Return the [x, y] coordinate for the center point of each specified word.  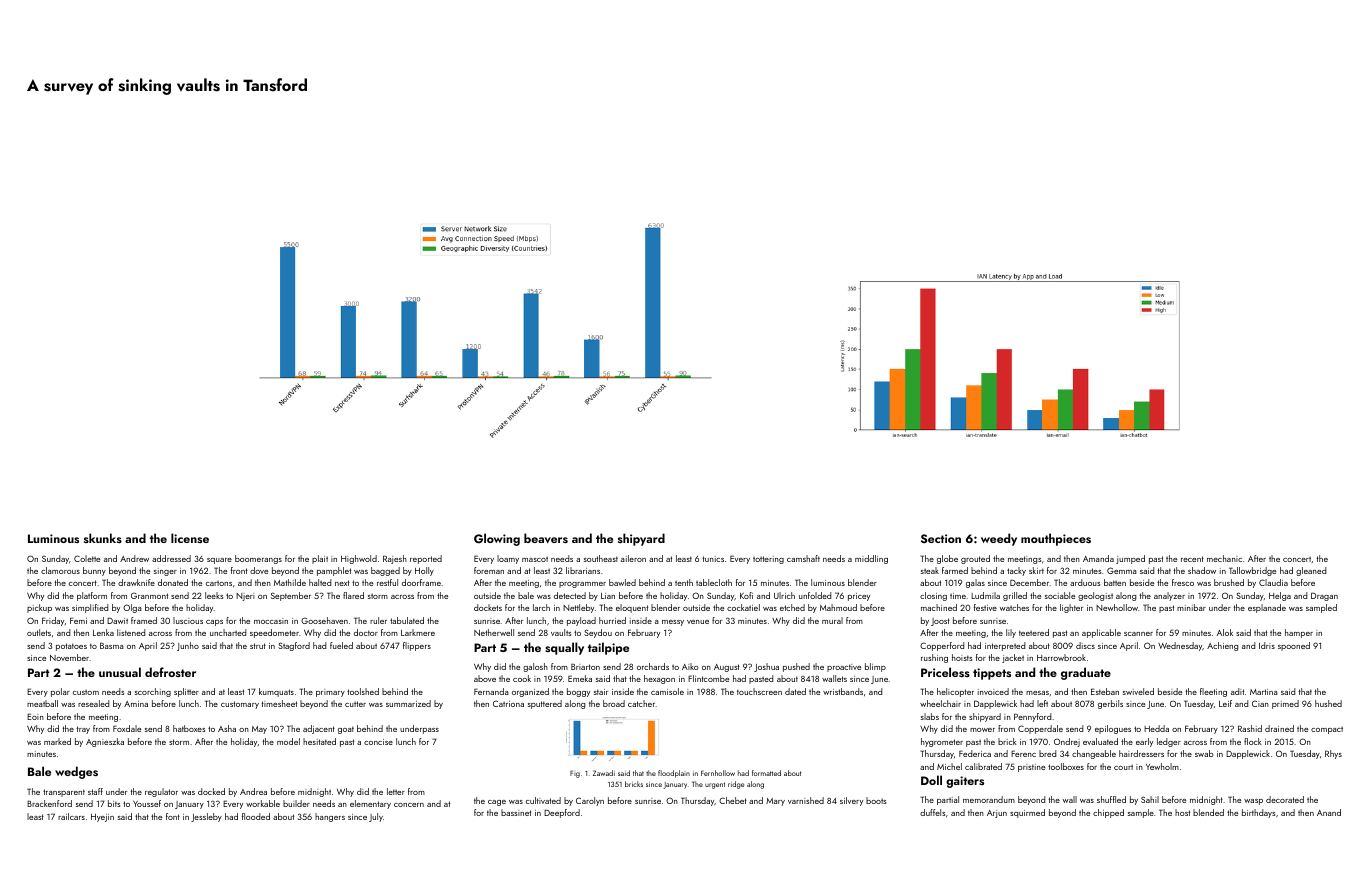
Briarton [585, 666]
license [190, 538]
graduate [1086, 673]
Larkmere [418, 632]
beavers [546, 538]
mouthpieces [1056, 539]
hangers [330, 817]
